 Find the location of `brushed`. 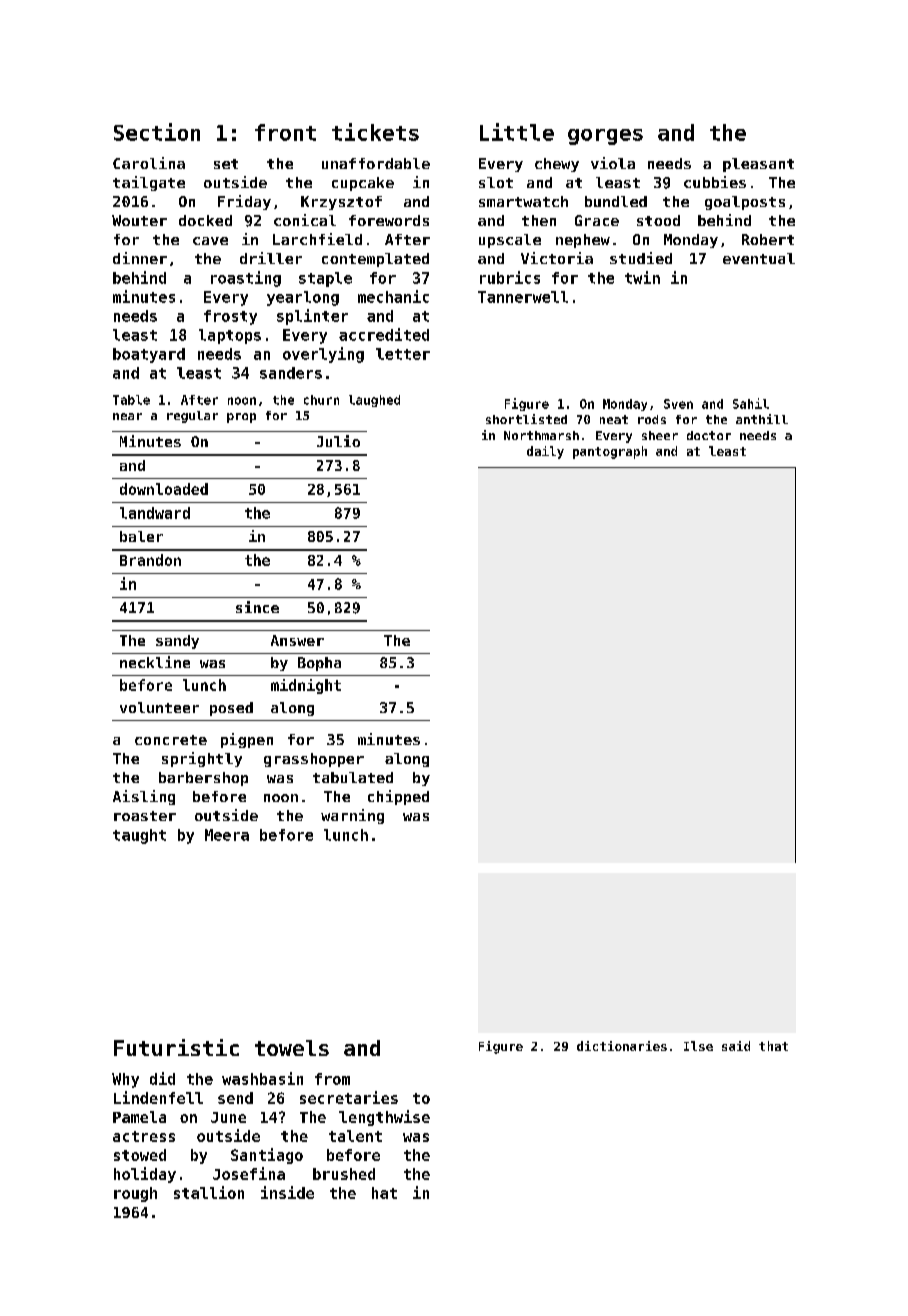

brushed is located at coordinates (344, 1174).
